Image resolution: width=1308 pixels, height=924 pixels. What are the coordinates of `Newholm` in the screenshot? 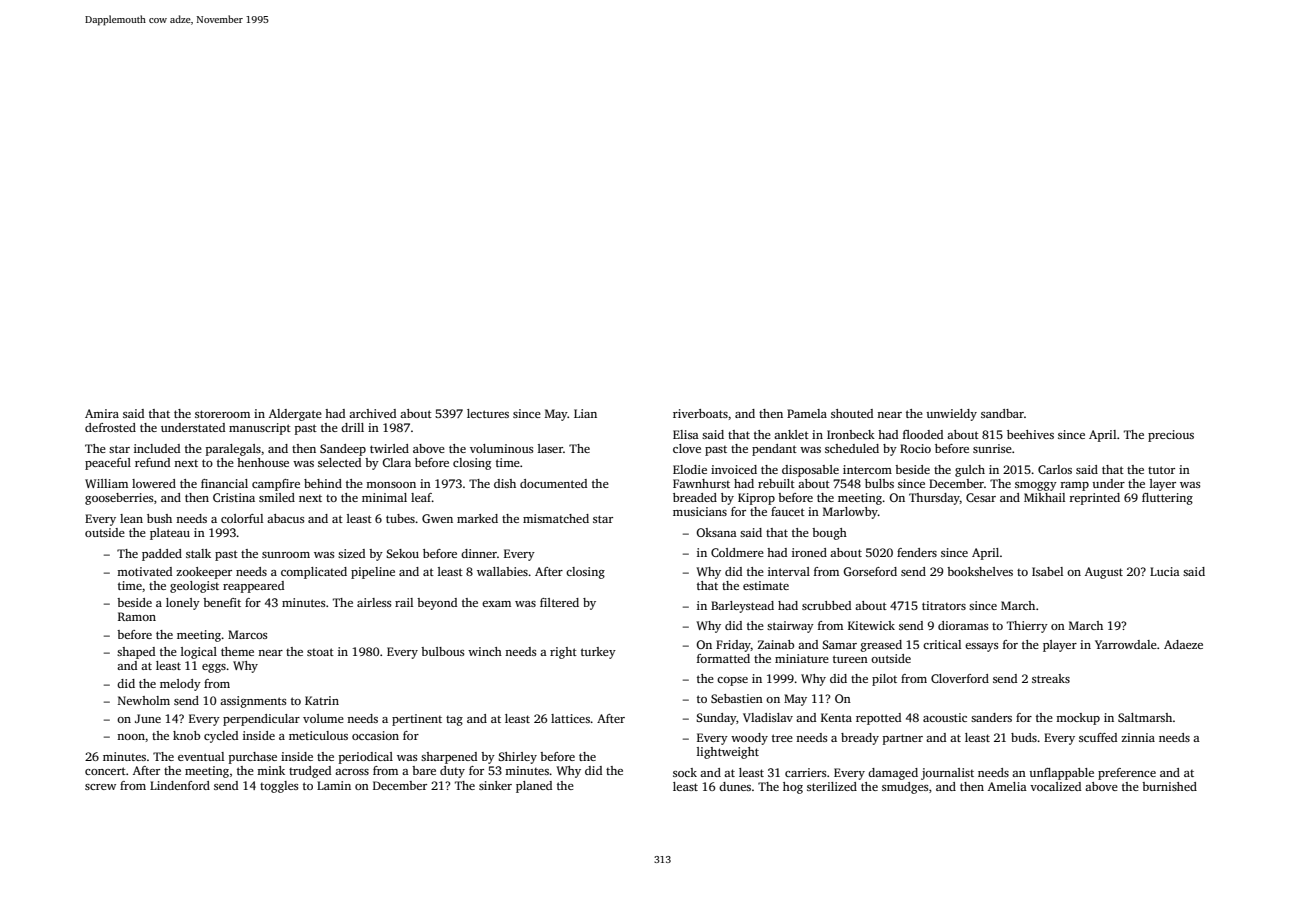 It's located at (144, 700).
